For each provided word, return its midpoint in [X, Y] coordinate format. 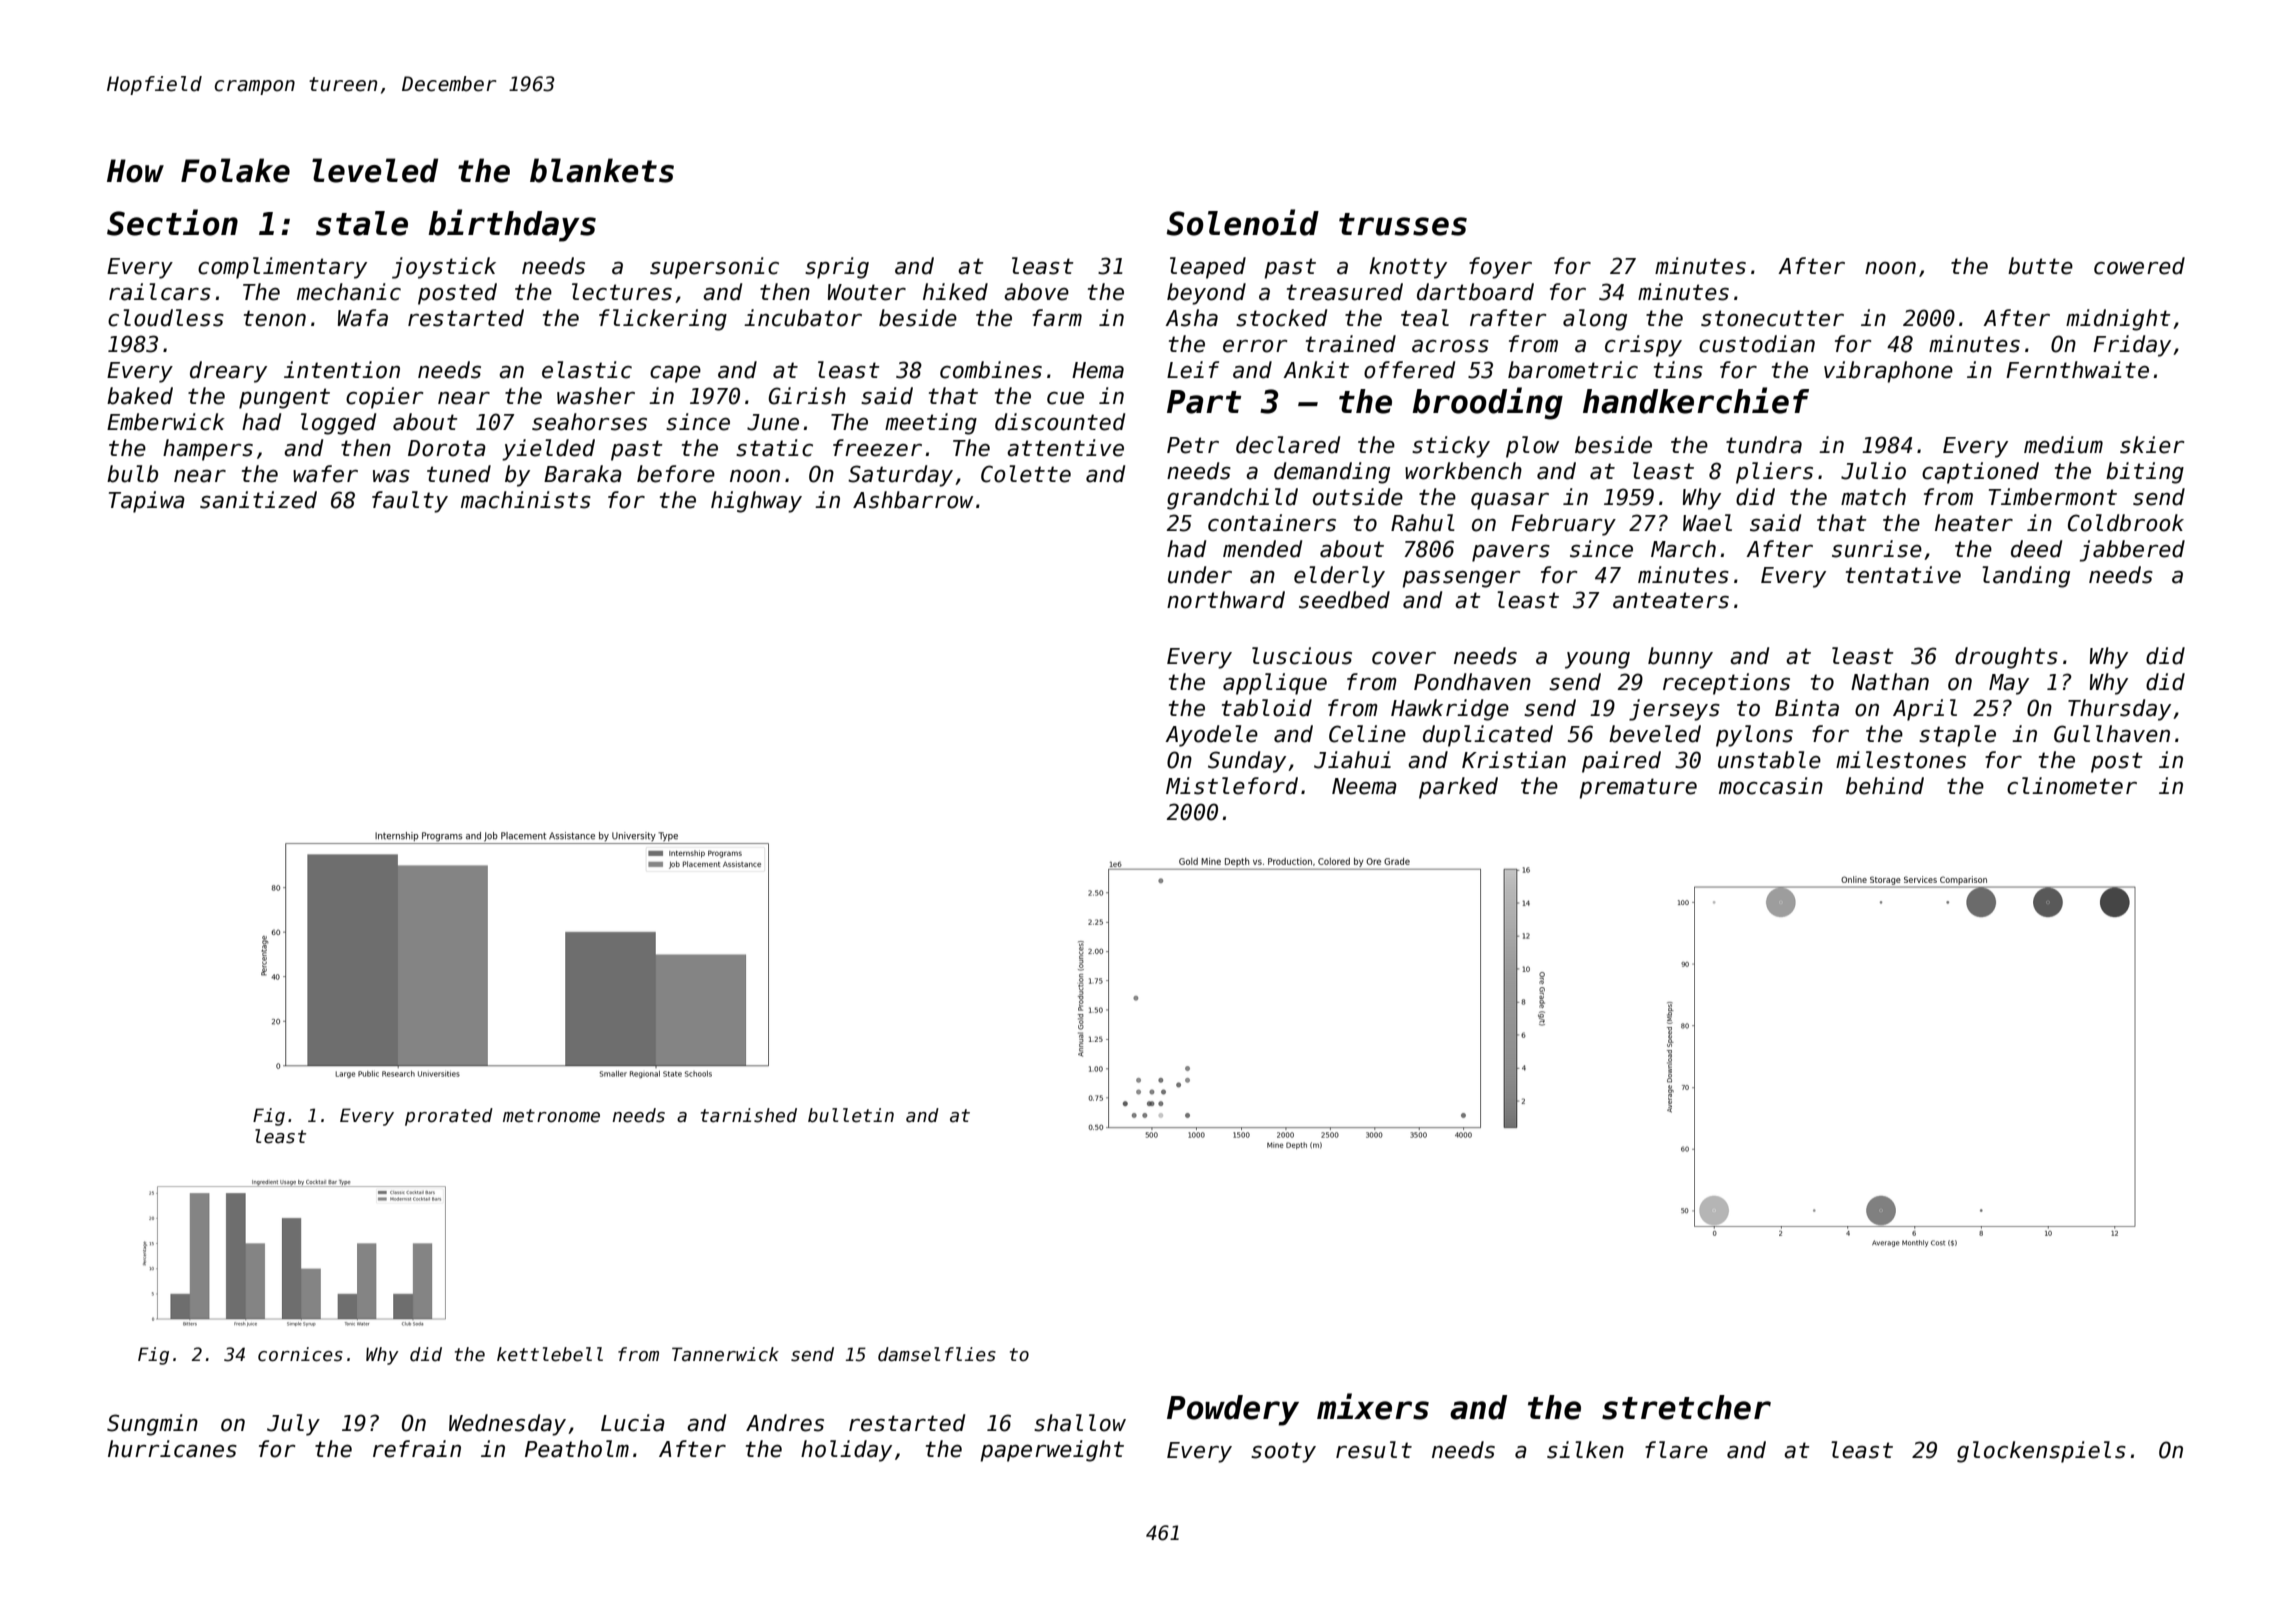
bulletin [851, 1115]
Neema [1364, 786]
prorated [449, 1117]
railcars [160, 292]
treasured [1345, 292]
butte [2040, 266]
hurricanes [172, 1449]
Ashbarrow [913, 500]
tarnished [749, 1115]
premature [1638, 788]
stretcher [1686, 1407]
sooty [1283, 1452]
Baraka [583, 474]
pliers [1774, 473]
